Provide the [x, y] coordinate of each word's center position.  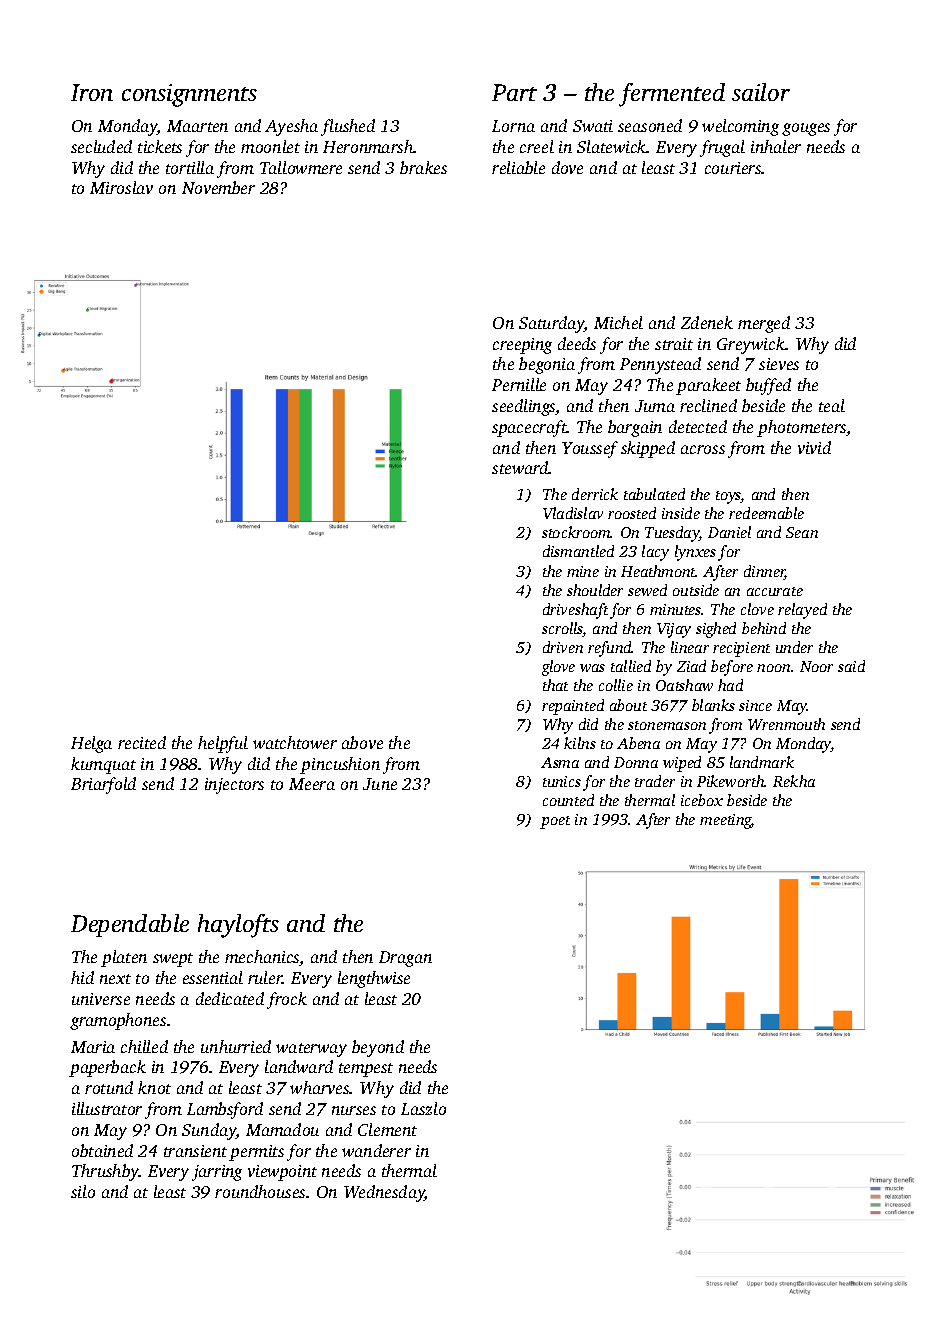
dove [567, 167]
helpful [223, 744]
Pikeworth [731, 781]
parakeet [708, 386]
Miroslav [121, 187]
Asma [560, 762]
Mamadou [282, 1129]
